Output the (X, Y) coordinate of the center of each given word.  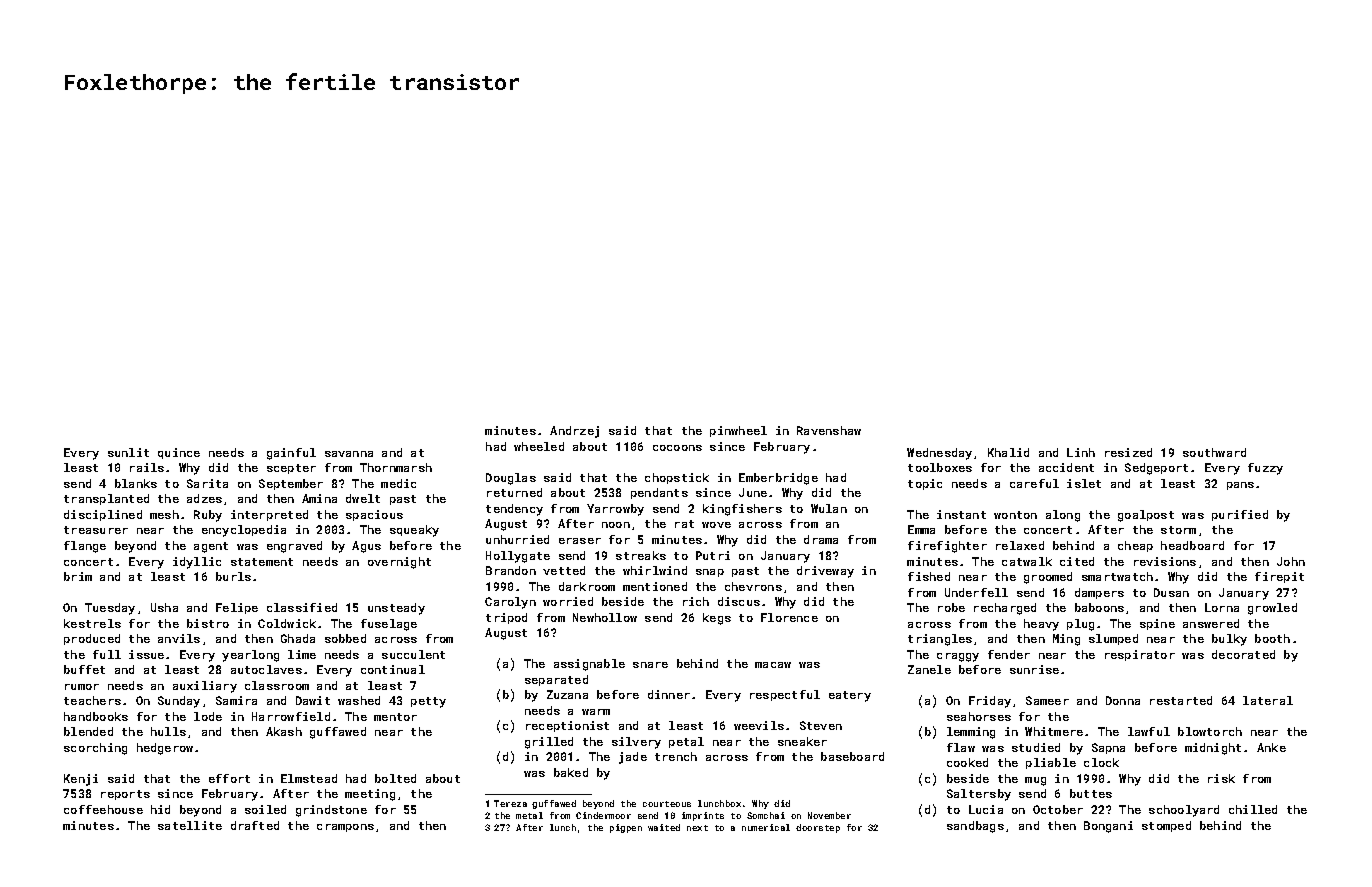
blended (88, 731)
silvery (636, 743)
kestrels (92, 623)
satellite (190, 825)
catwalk (1027, 561)
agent (211, 547)
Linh (1081, 452)
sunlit (128, 452)
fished (929, 576)
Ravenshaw (829, 430)
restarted (1181, 700)
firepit (1279, 577)
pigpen (626, 828)
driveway (825, 572)
